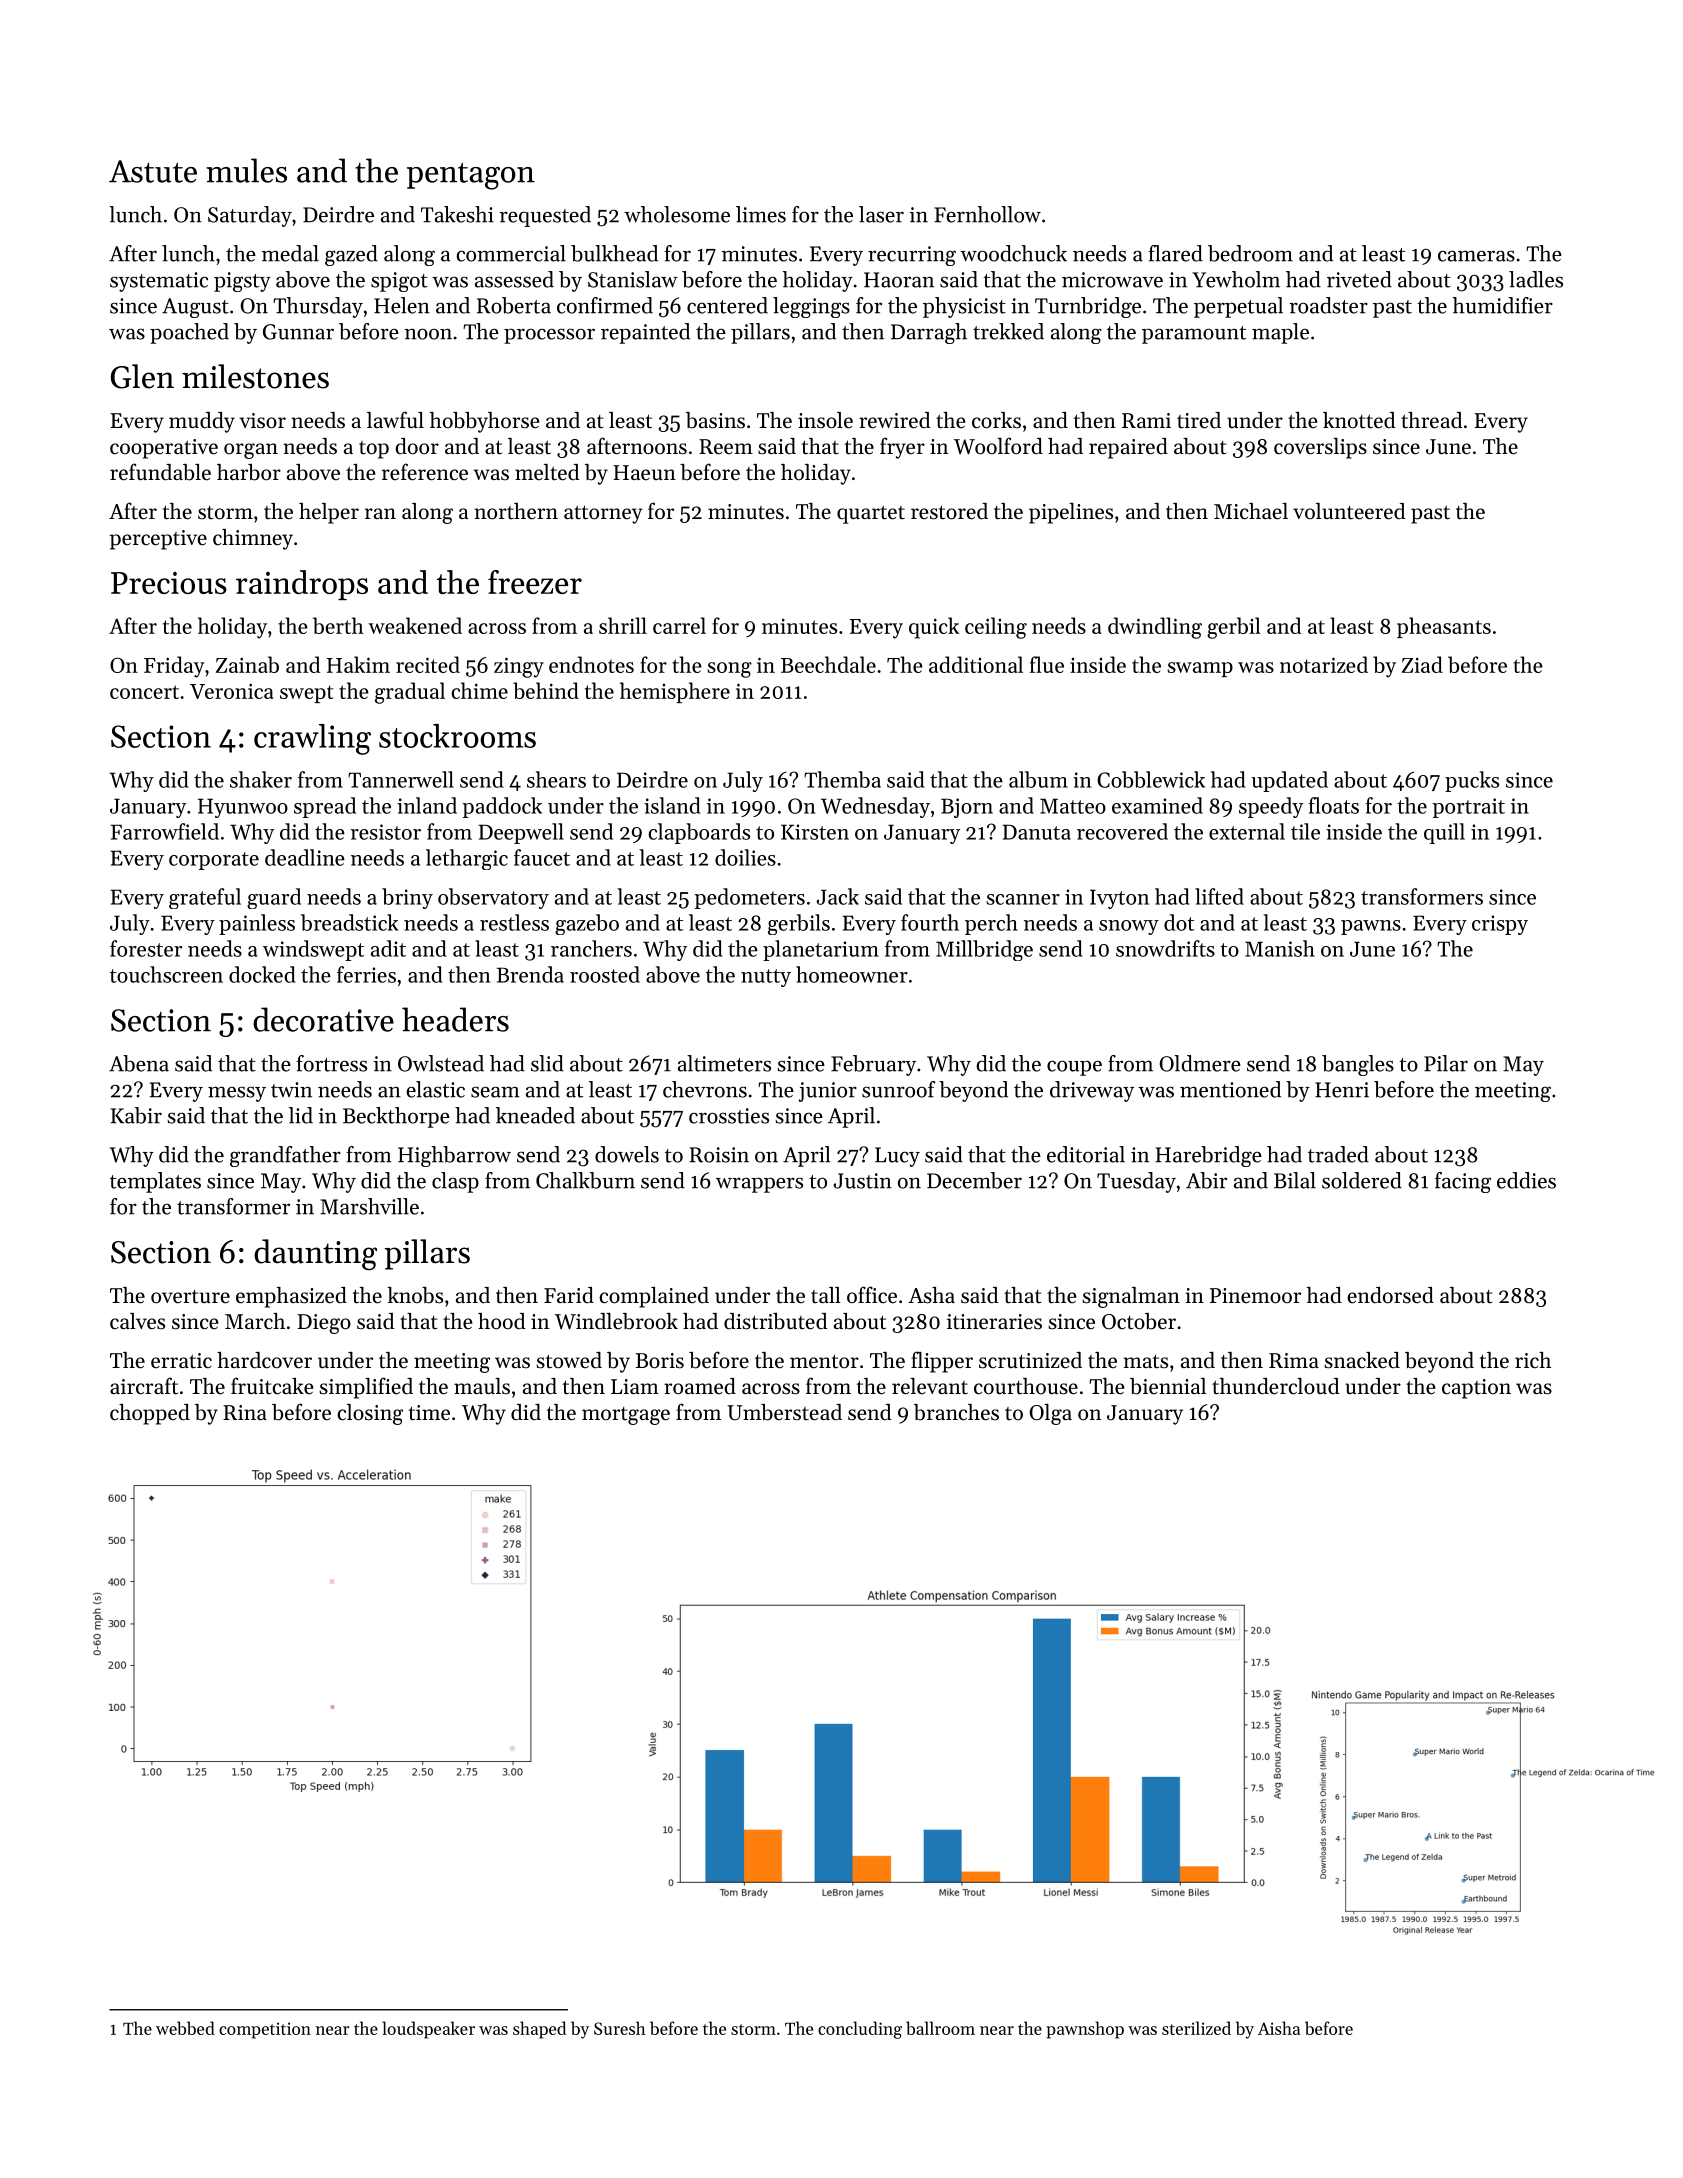  What do you see at coordinates (949, 511) in the screenshot?
I see `restored` at bounding box center [949, 511].
